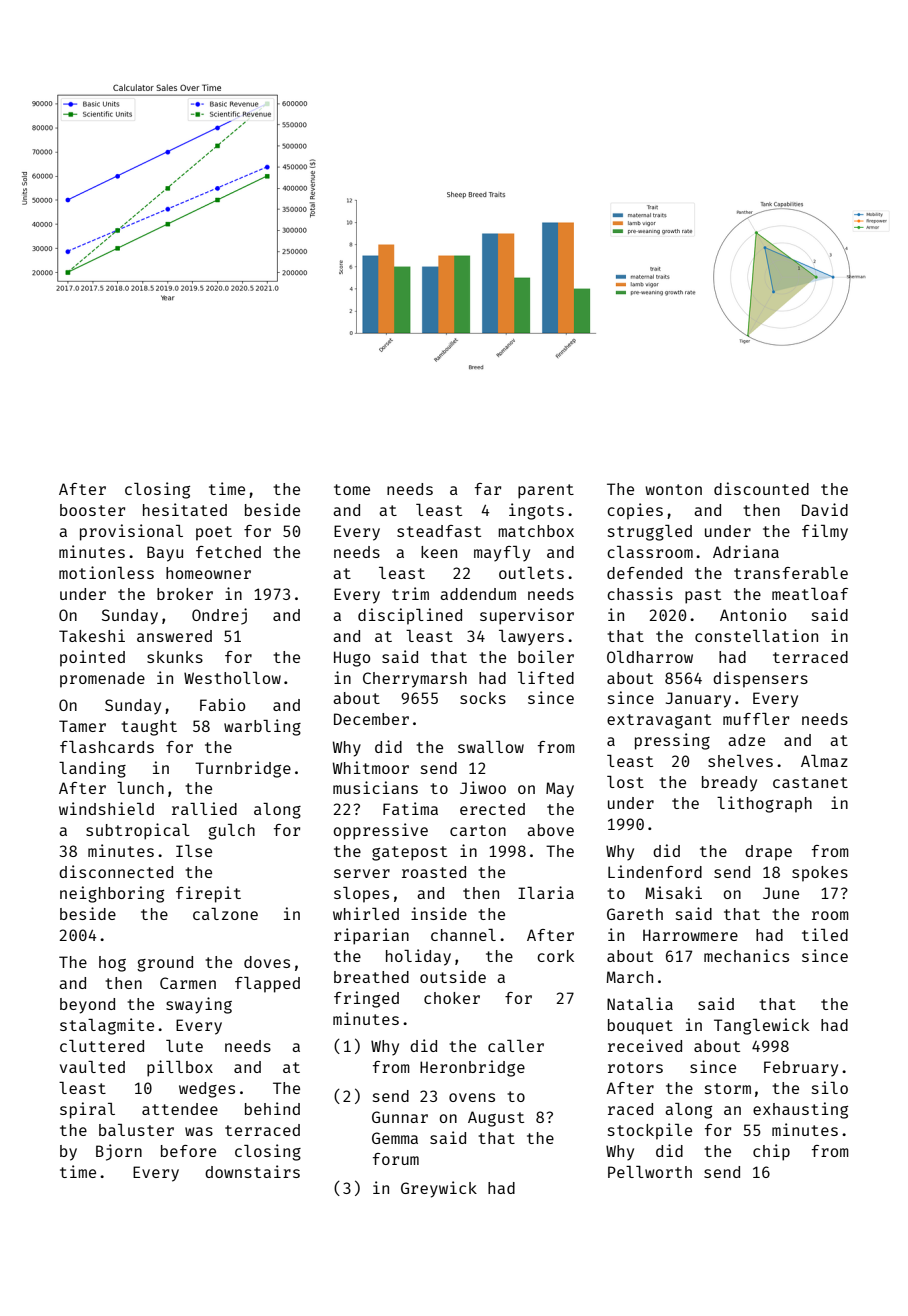  What do you see at coordinates (483, 698) in the screenshot?
I see `socks` at bounding box center [483, 698].
